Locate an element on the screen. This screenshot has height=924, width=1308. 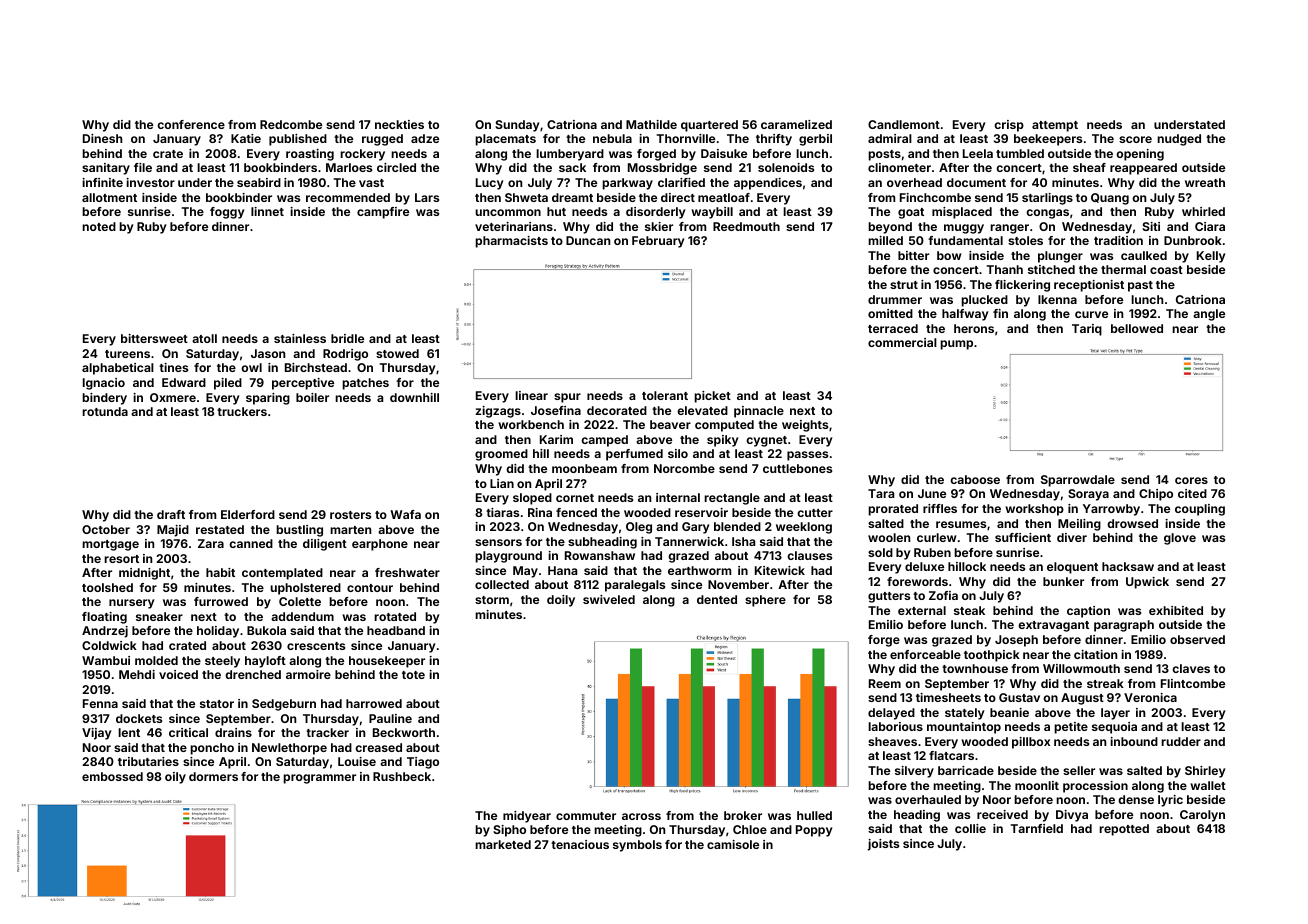
dormers is located at coordinates (213, 776).
